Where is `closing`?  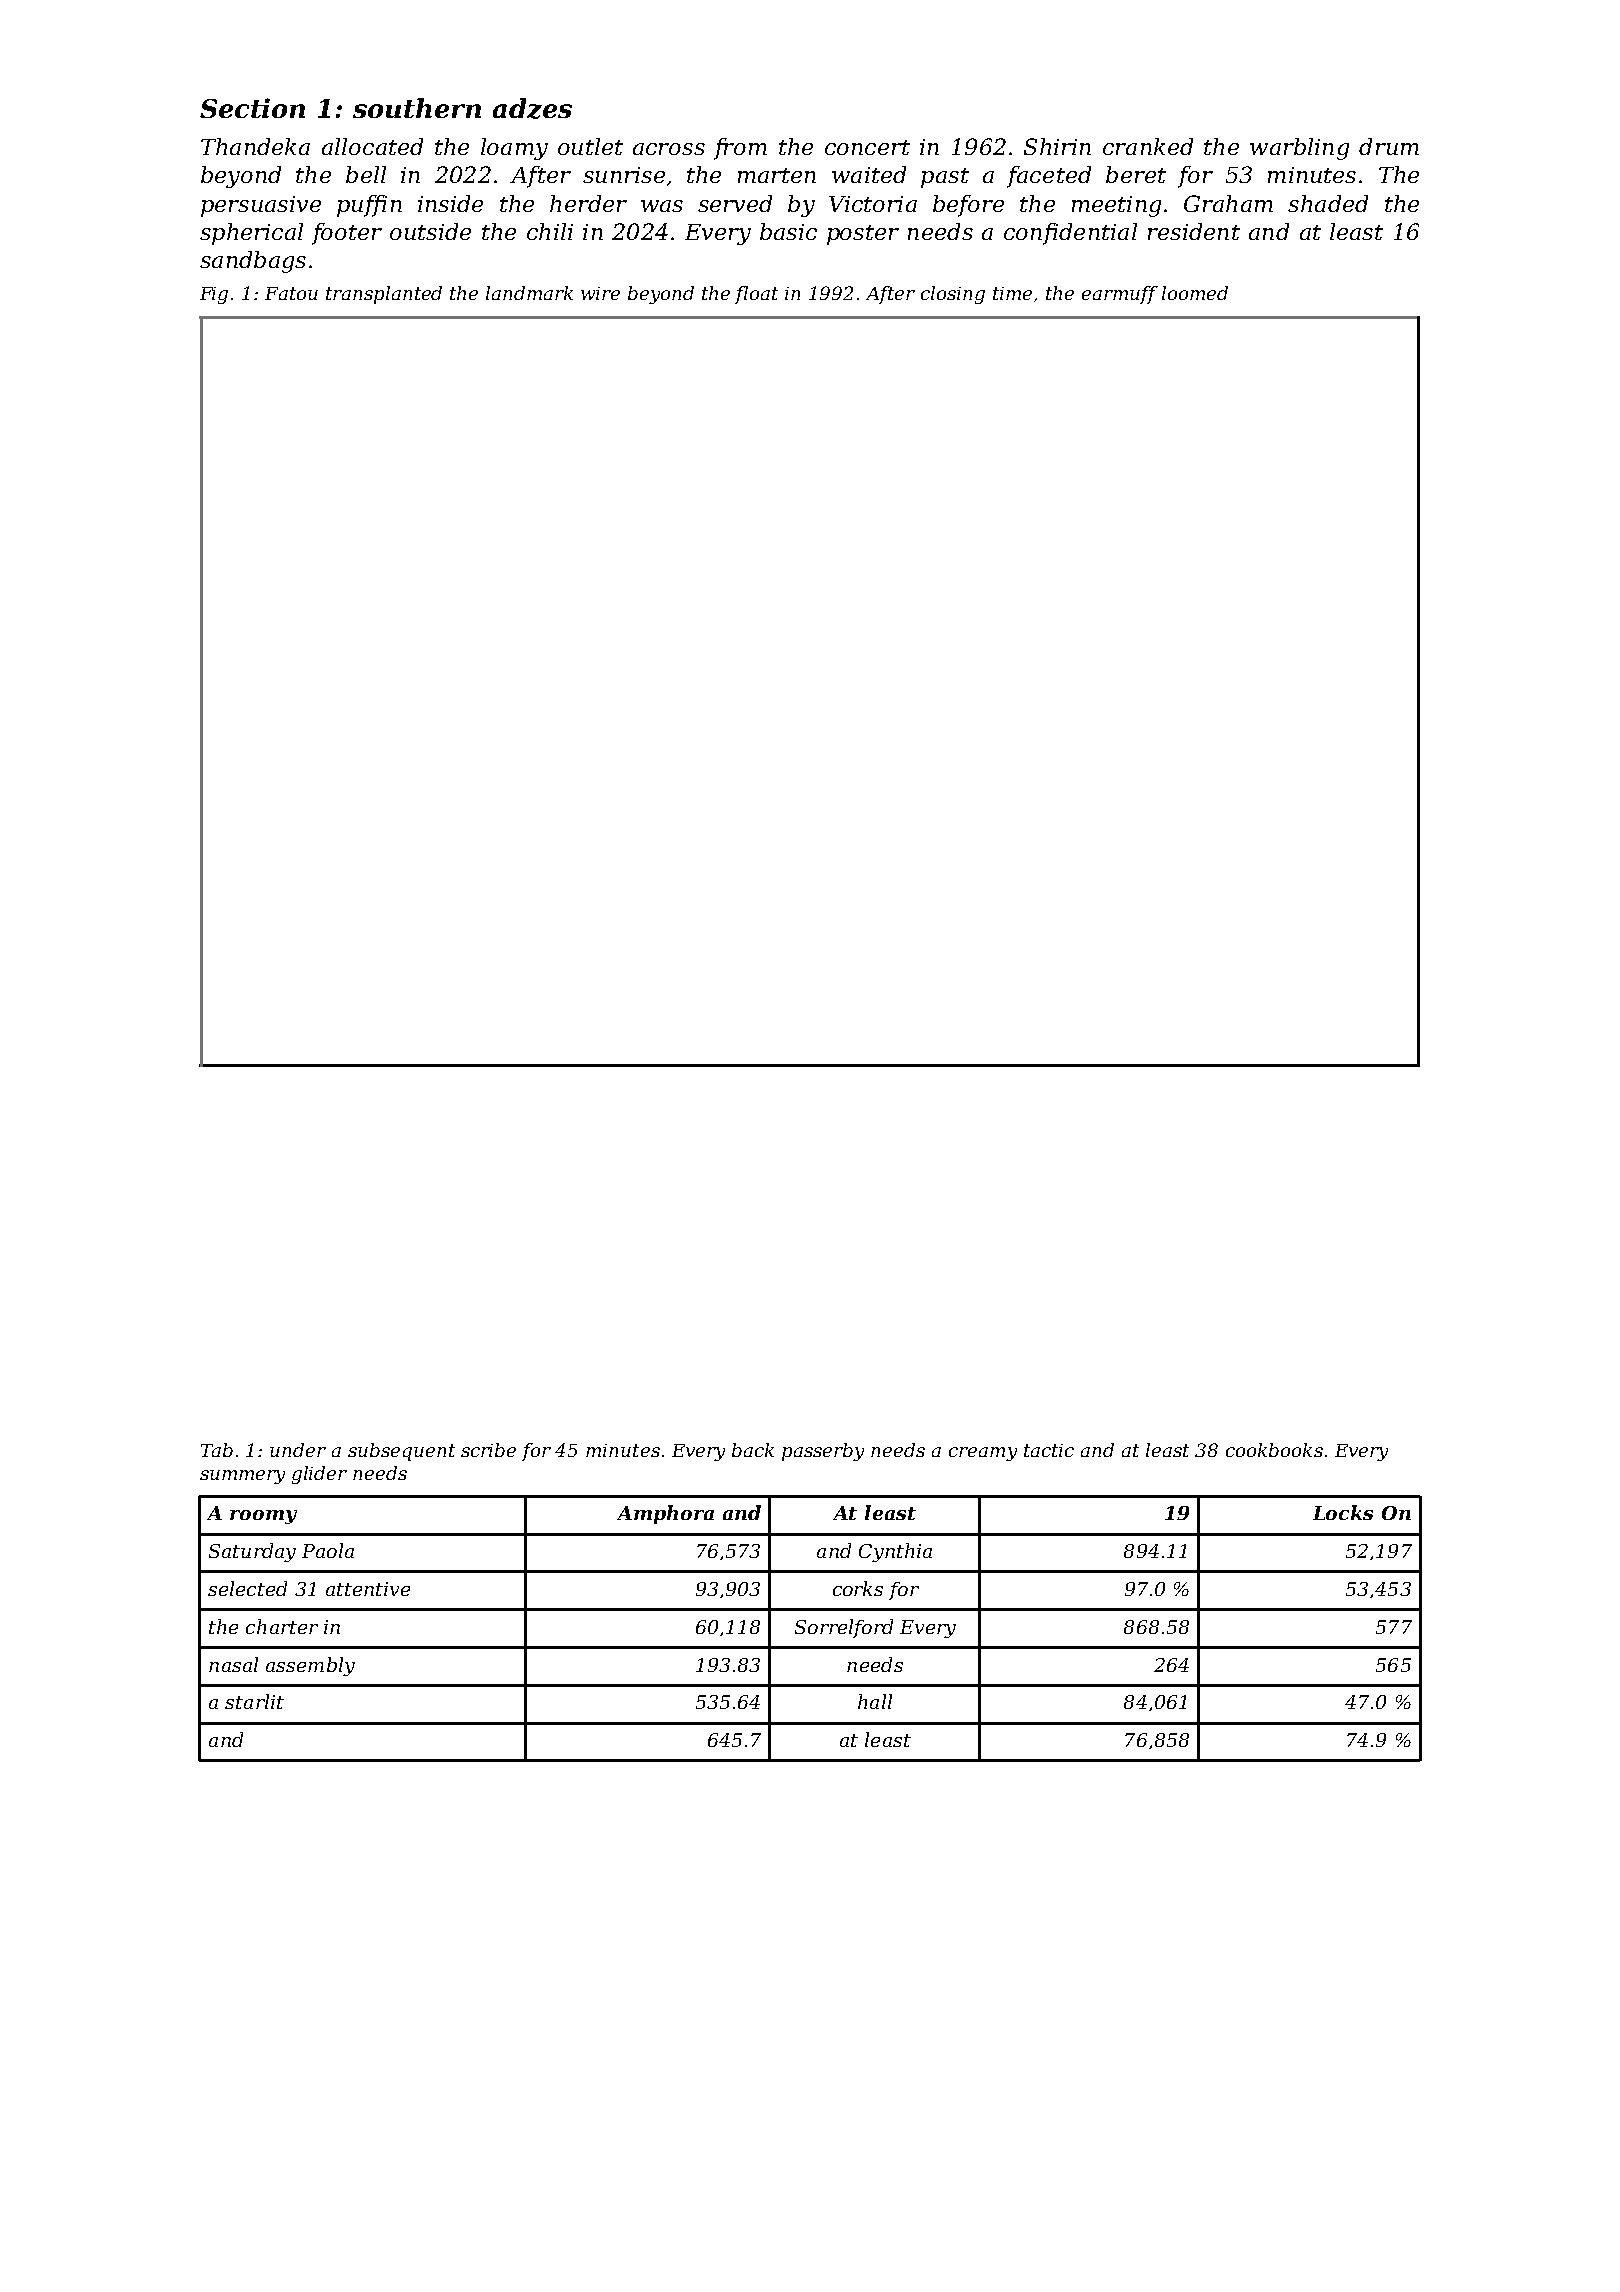
closing is located at coordinates (953, 295).
